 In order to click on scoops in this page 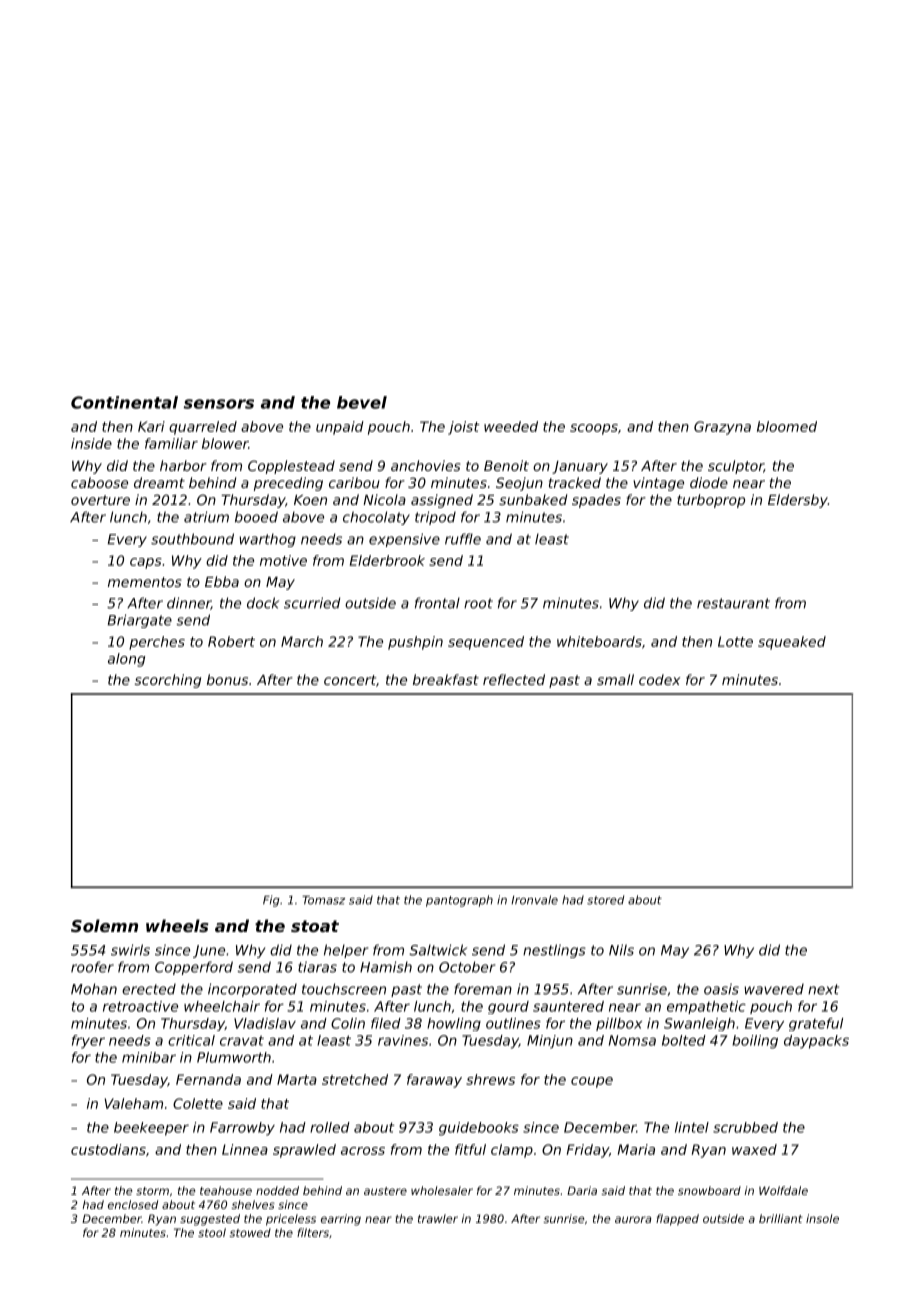, I will do `click(594, 429)`.
